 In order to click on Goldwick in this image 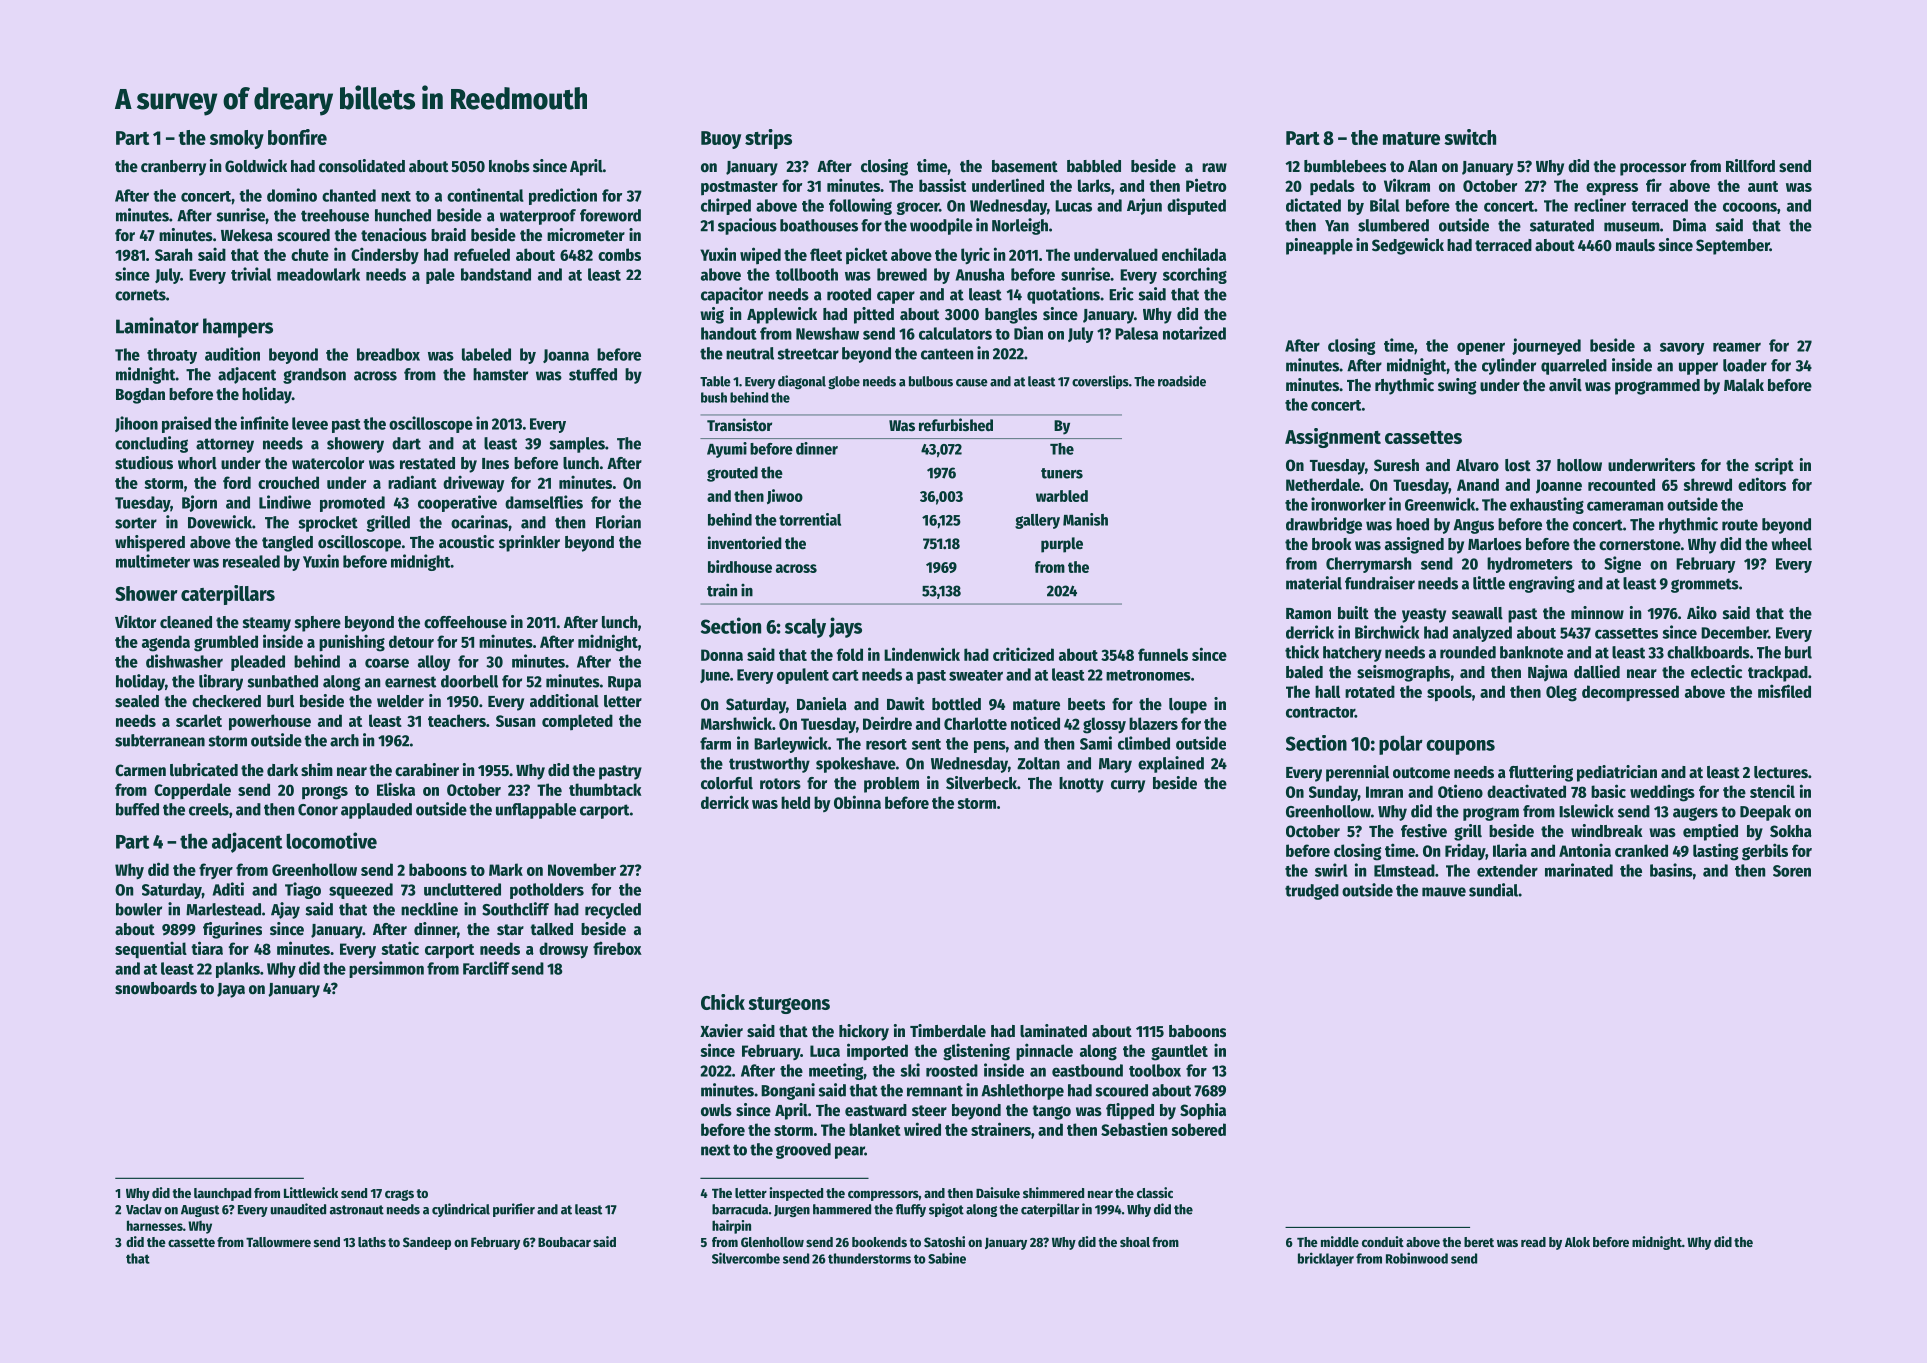, I will do `click(256, 166)`.
